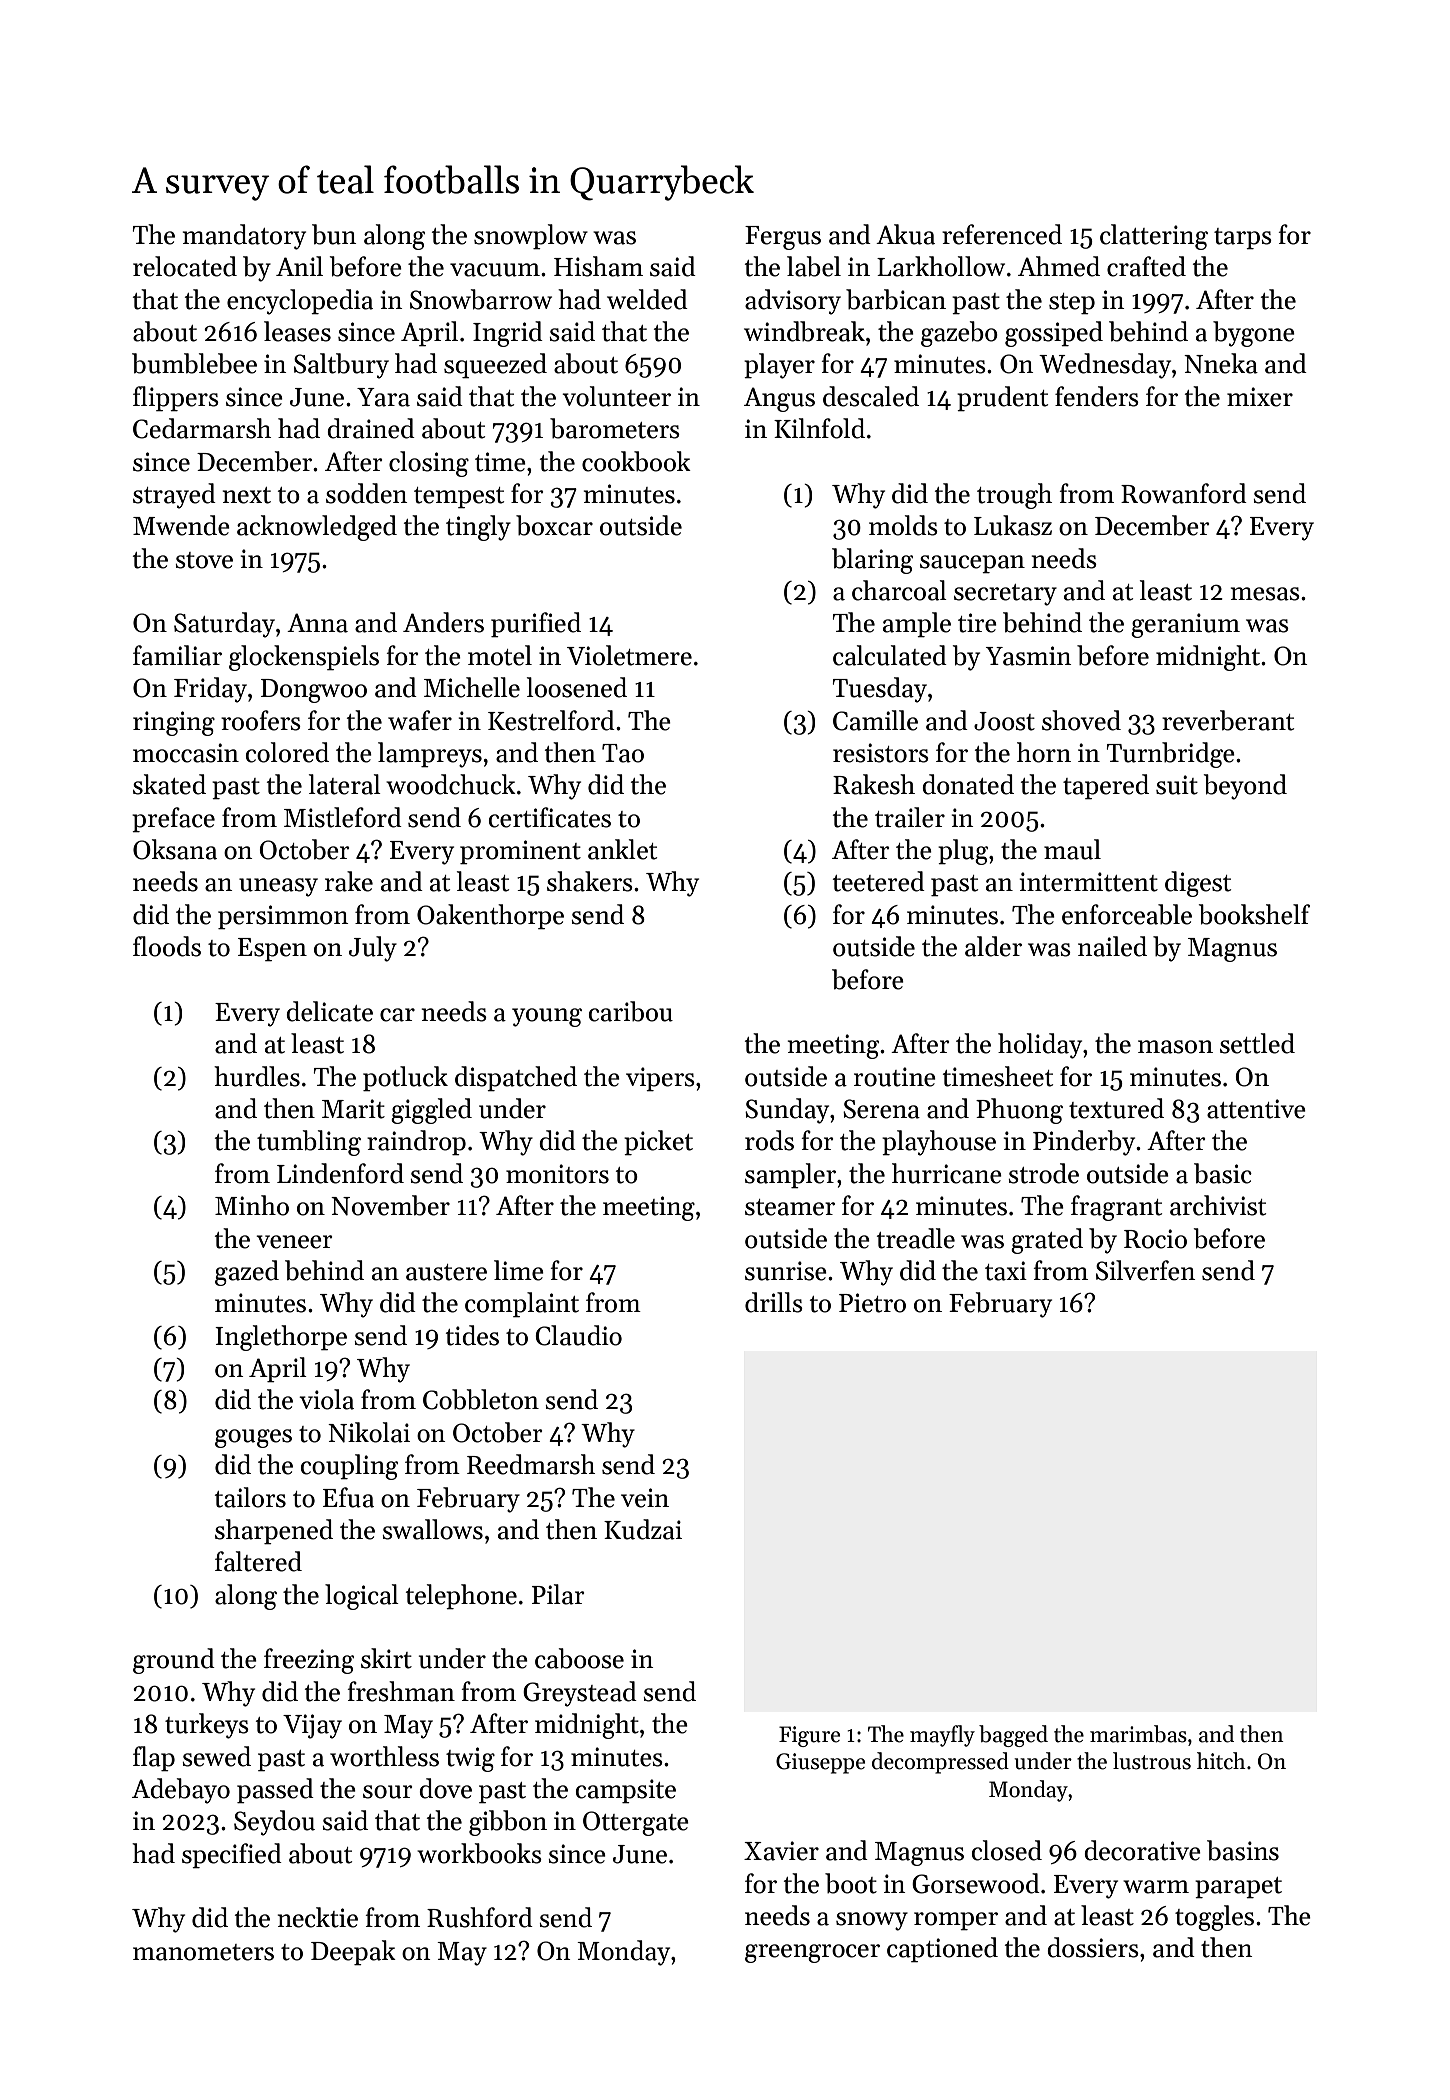 This page has width=1450, height=2100. I want to click on Angus, so click(779, 399).
